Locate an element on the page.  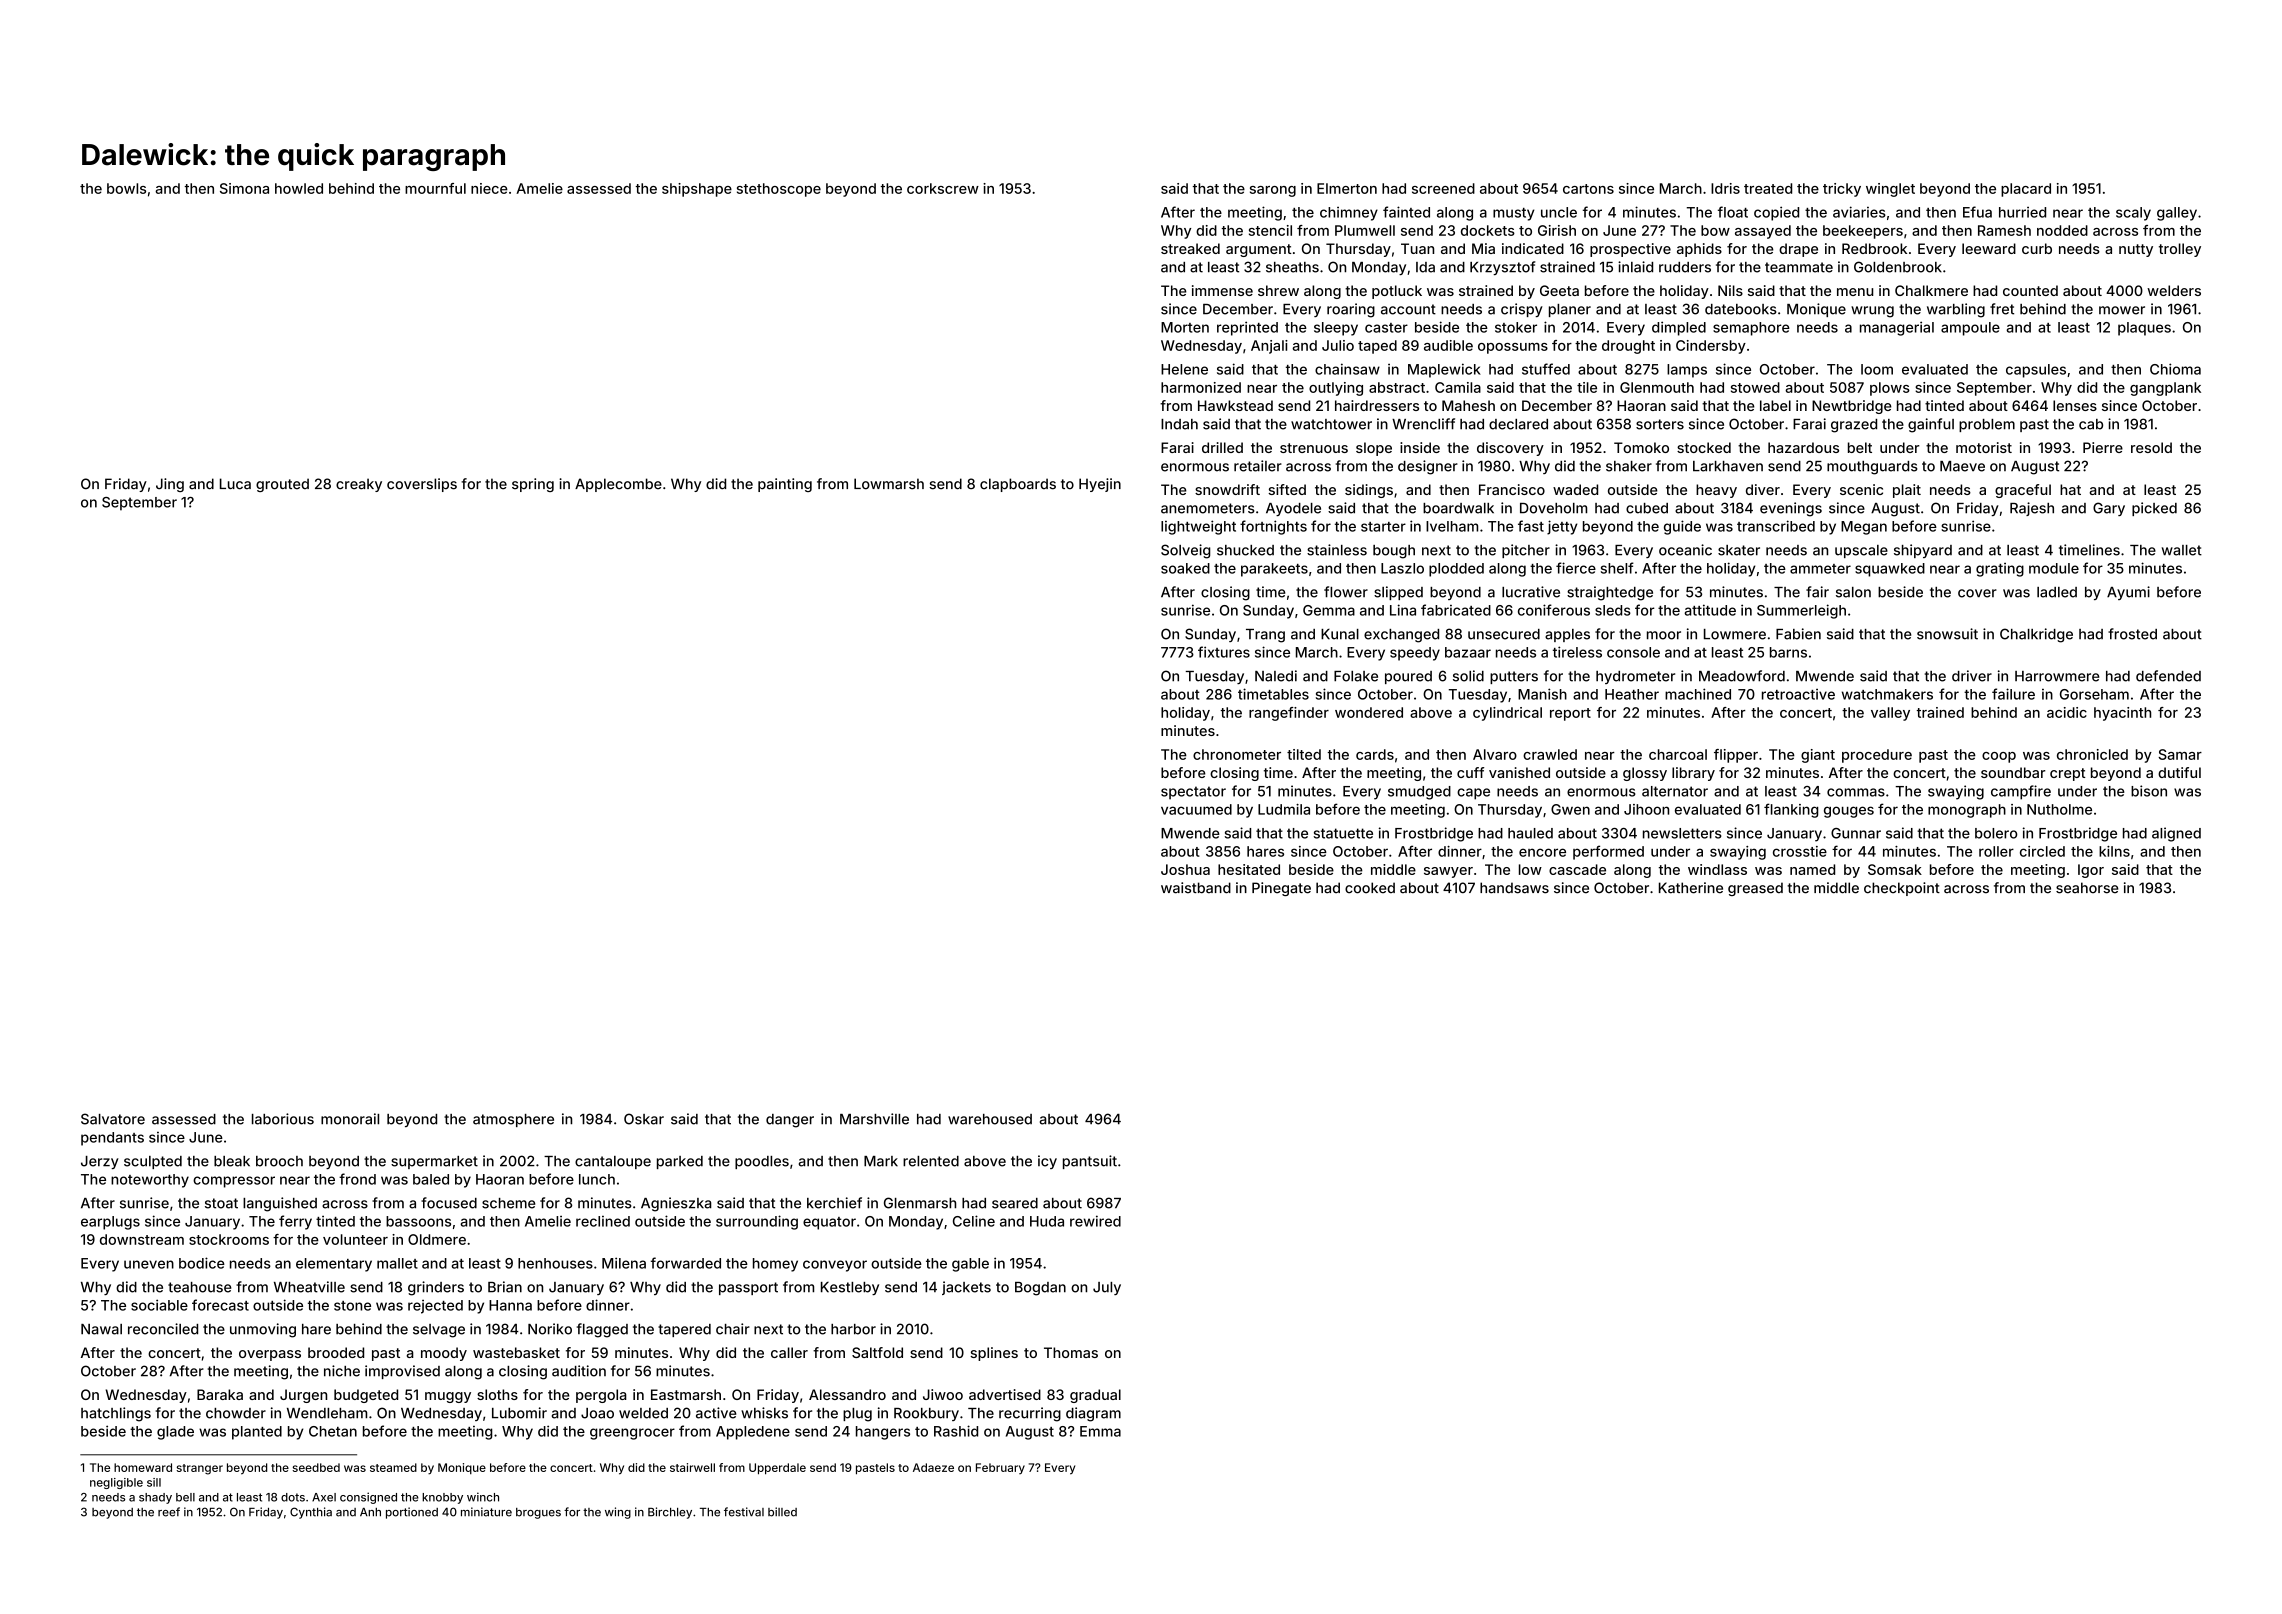
seahorse is located at coordinates (2087, 888).
